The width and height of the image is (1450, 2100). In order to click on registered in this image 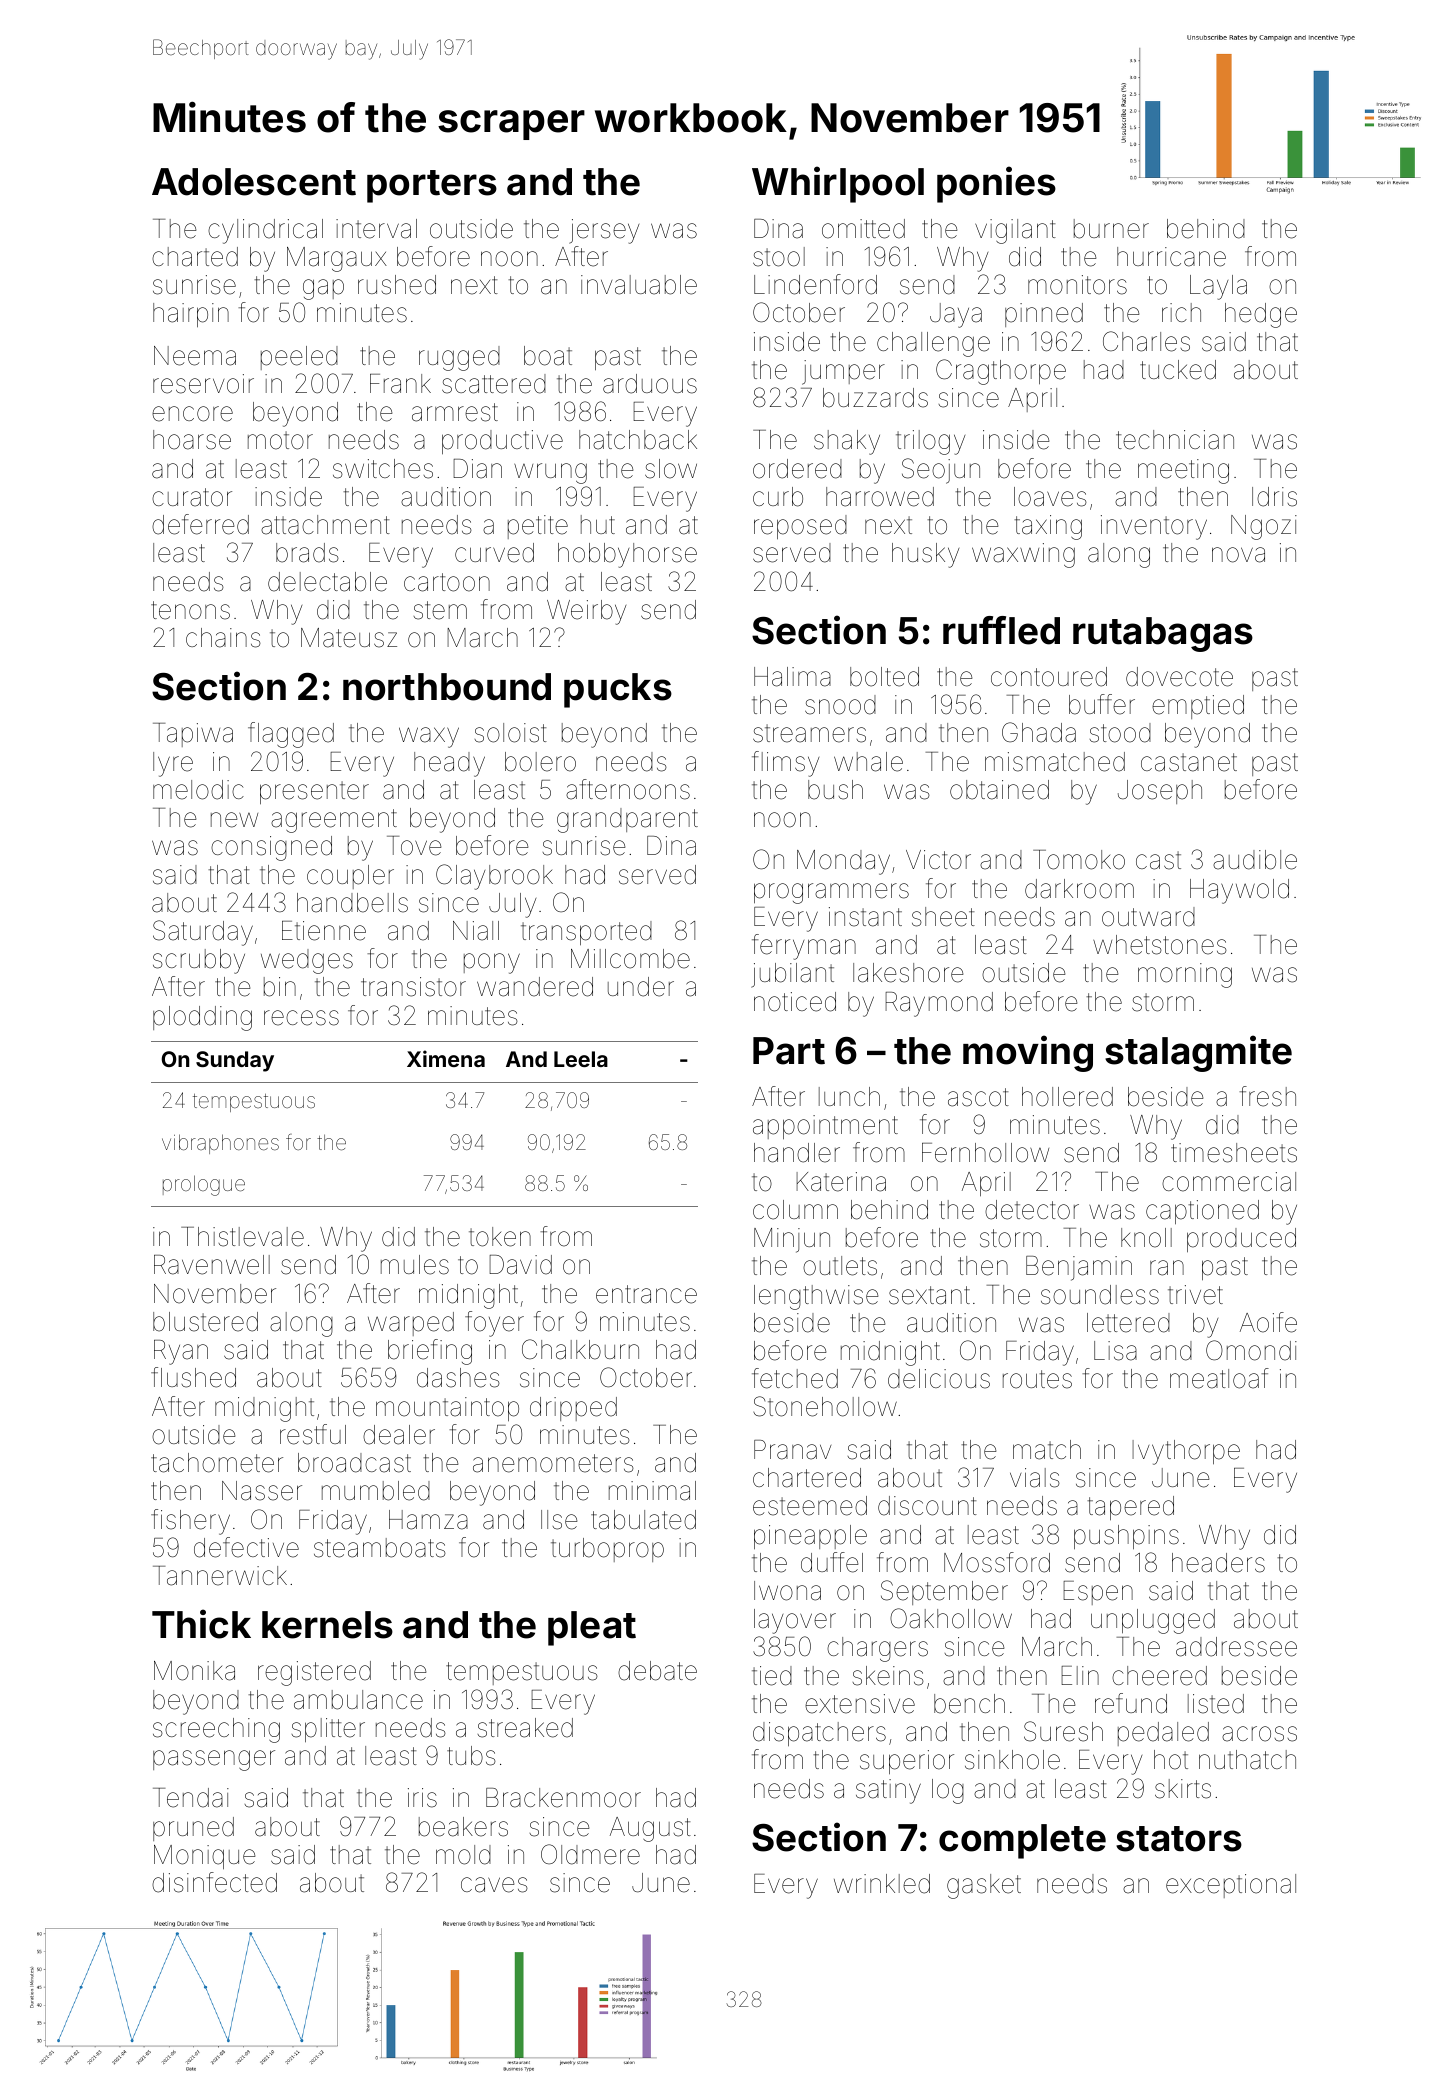, I will do `click(314, 1673)`.
